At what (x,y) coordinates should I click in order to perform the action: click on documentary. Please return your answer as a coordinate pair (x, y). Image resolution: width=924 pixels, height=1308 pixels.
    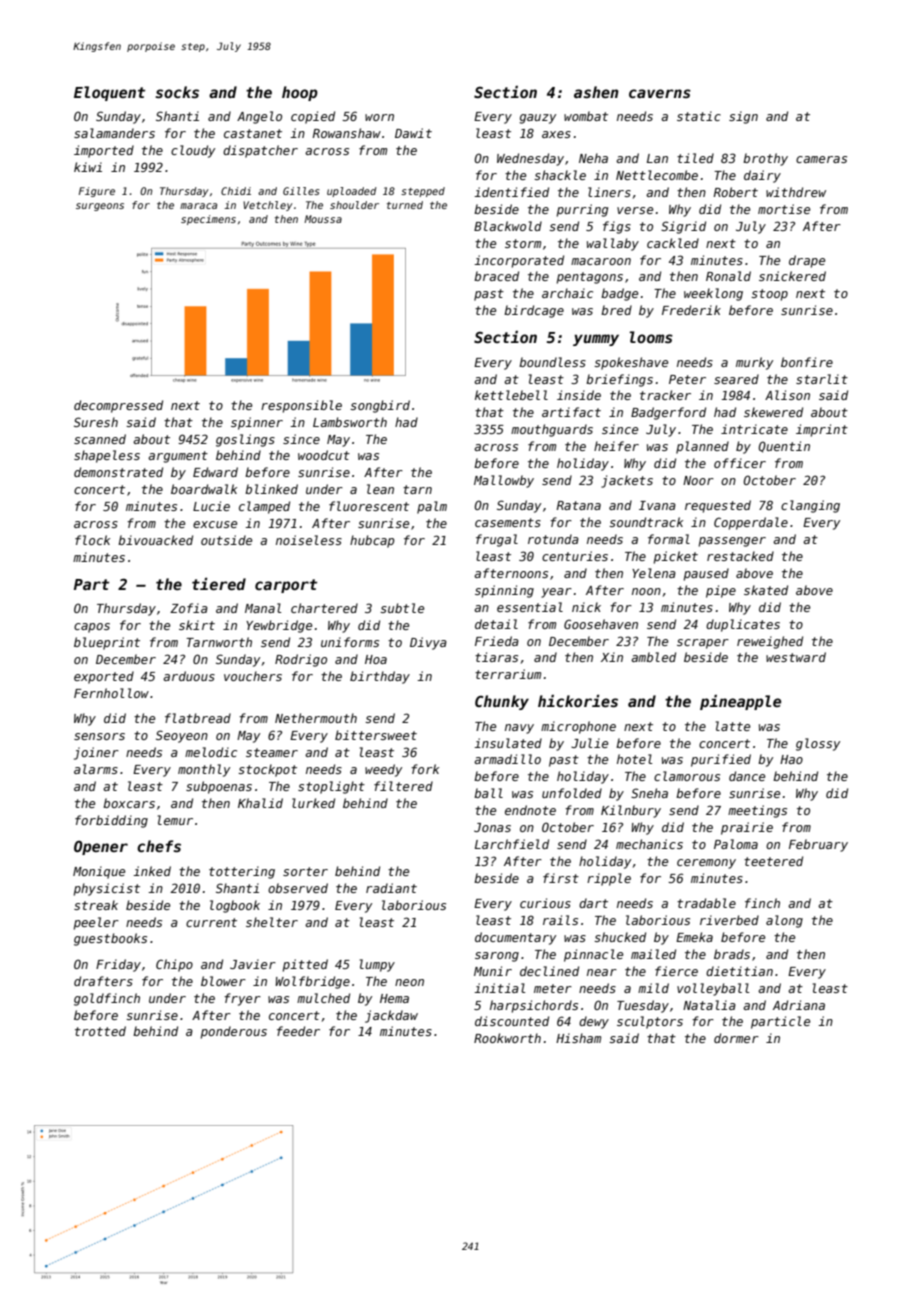
    Looking at the image, I should click on (515, 938).
